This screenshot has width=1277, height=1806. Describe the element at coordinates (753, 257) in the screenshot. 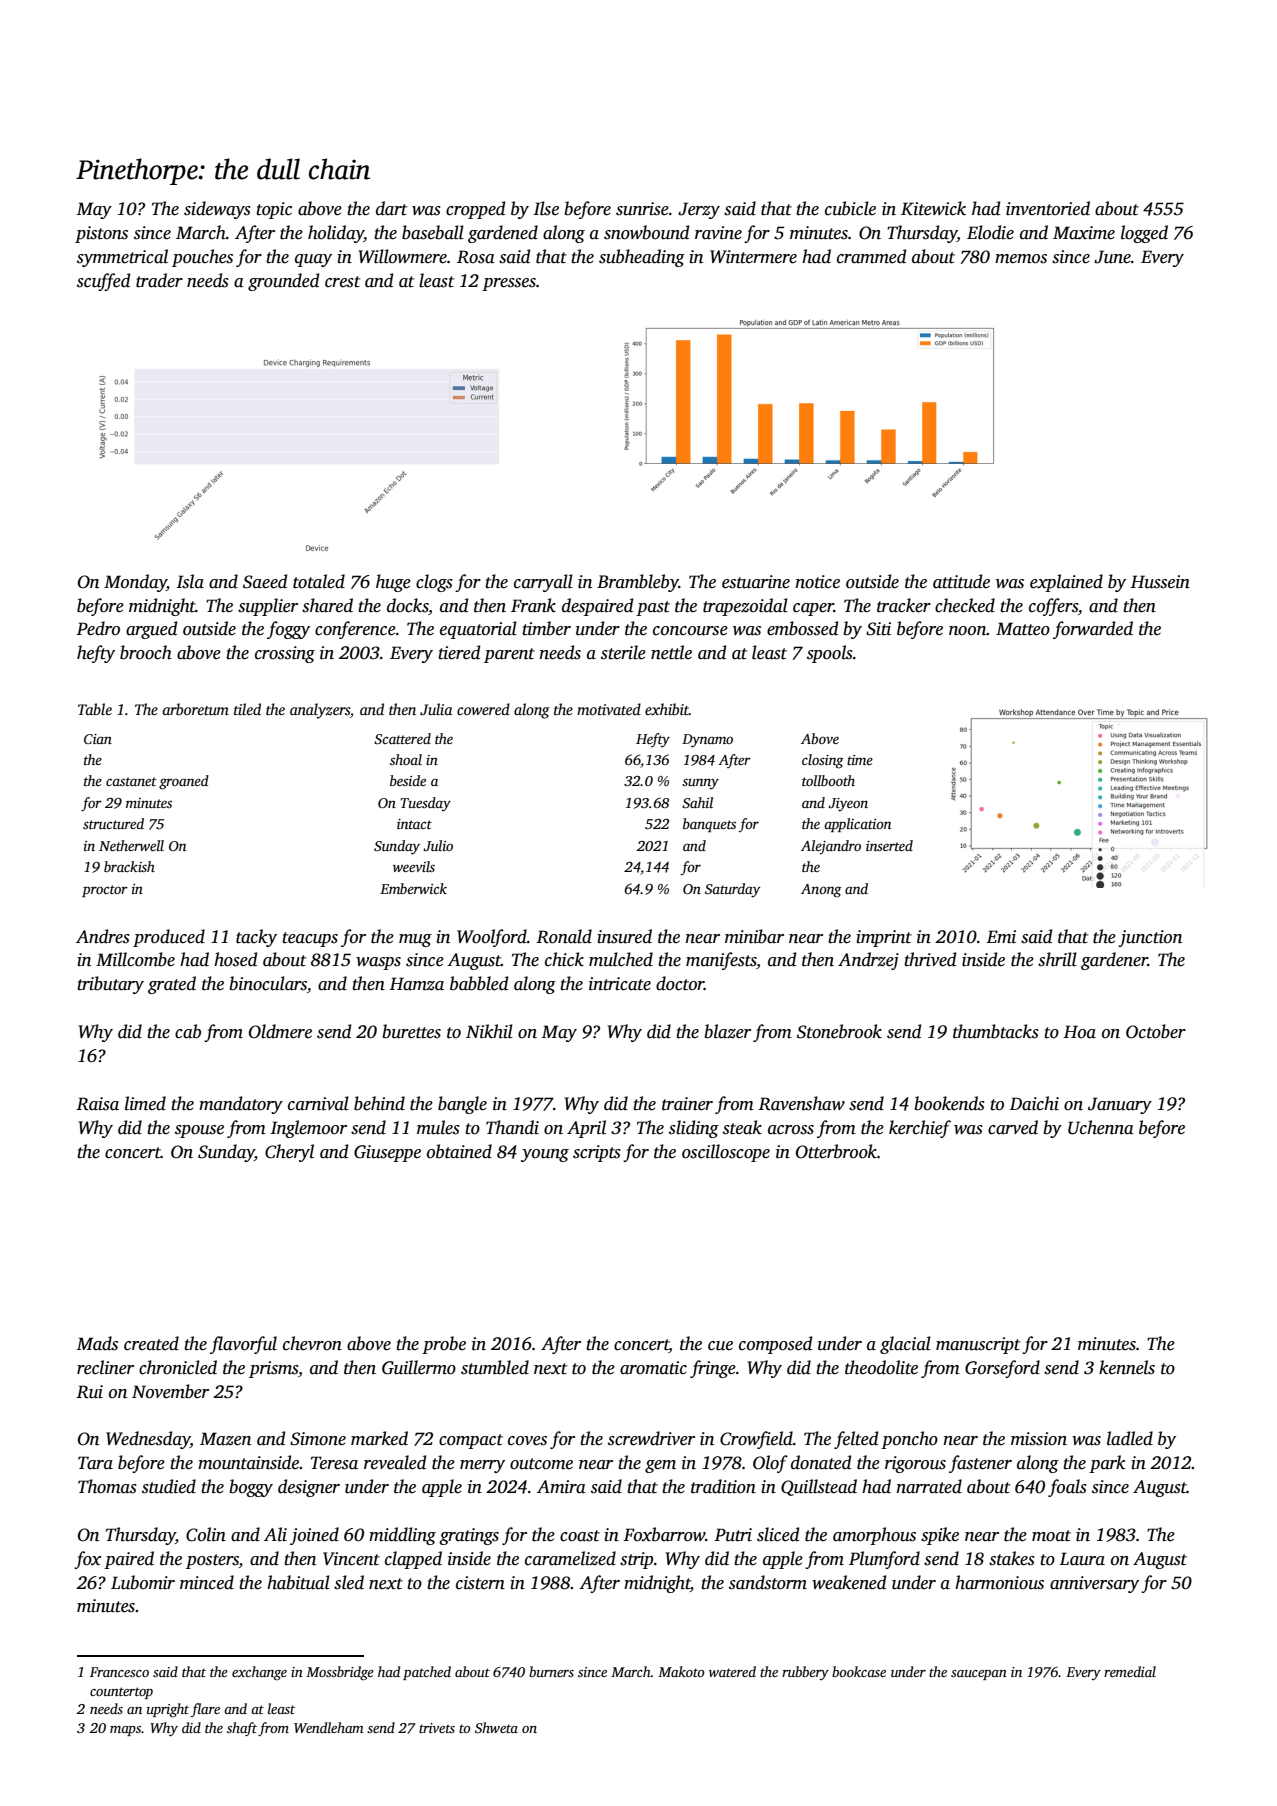

I see `Wintermere` at that location.
